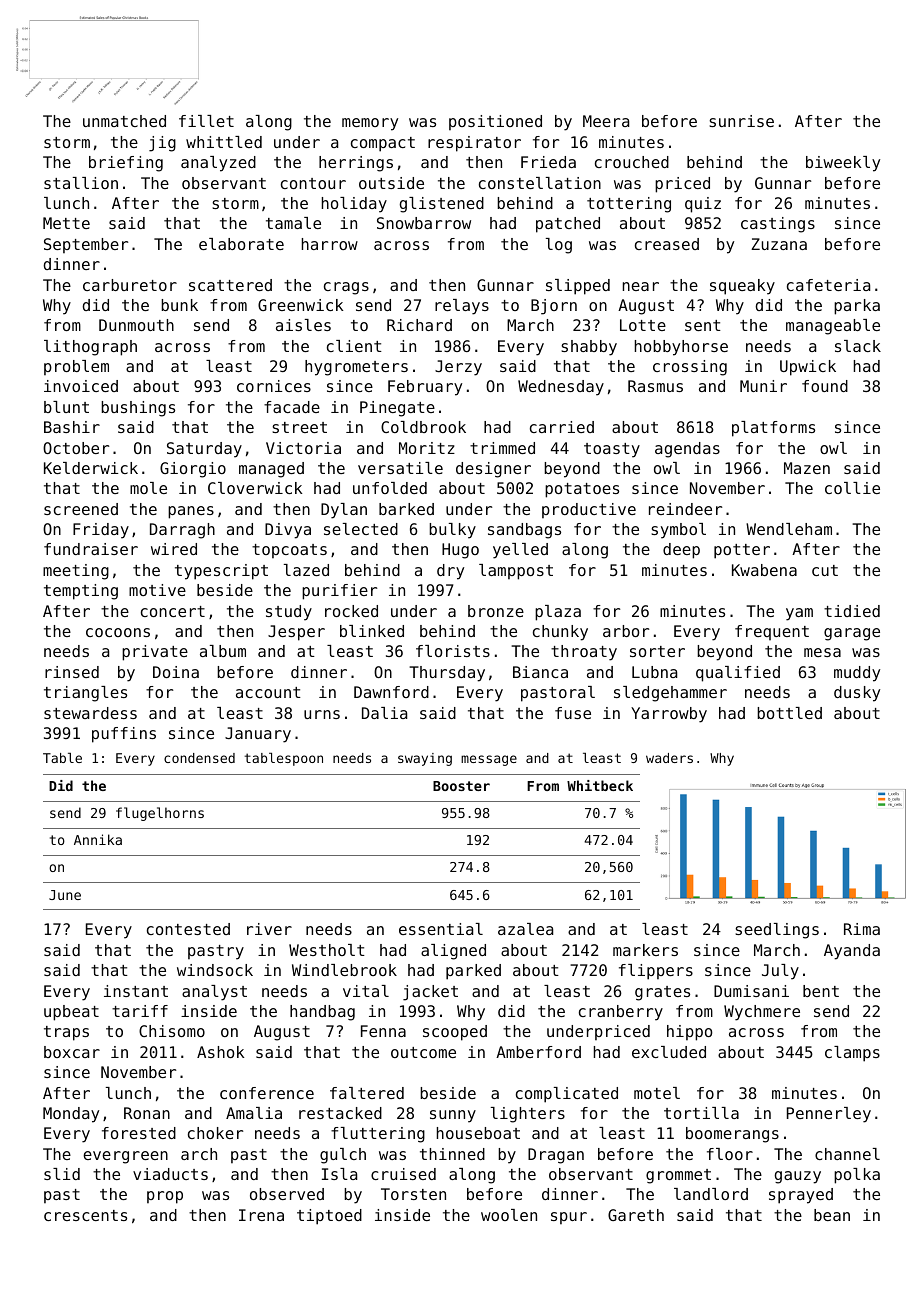  Describe the element at coordinates (72, 1052) in the document. I see `boxcar` at that location.
